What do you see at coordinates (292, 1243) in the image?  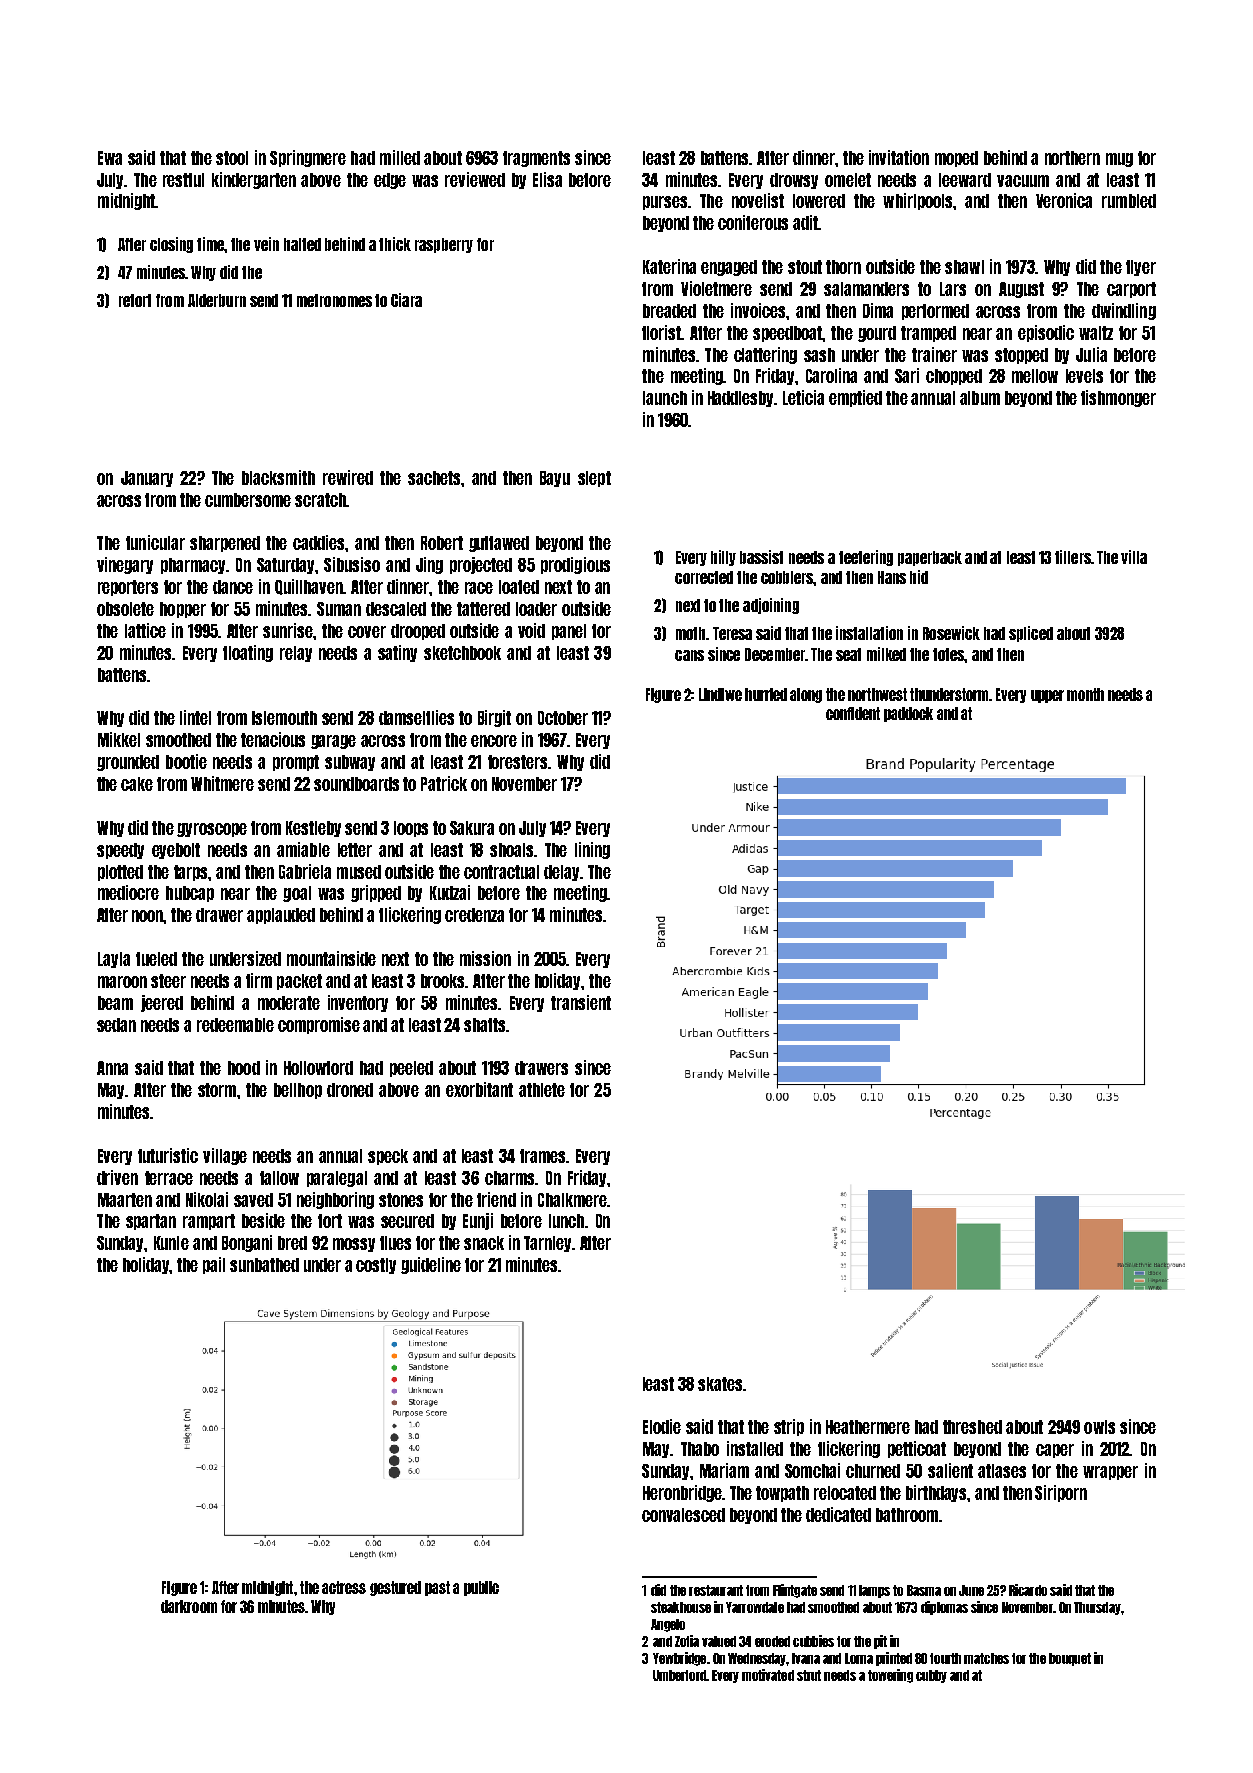 I see `bred` at bounding box center [292, 1243].
